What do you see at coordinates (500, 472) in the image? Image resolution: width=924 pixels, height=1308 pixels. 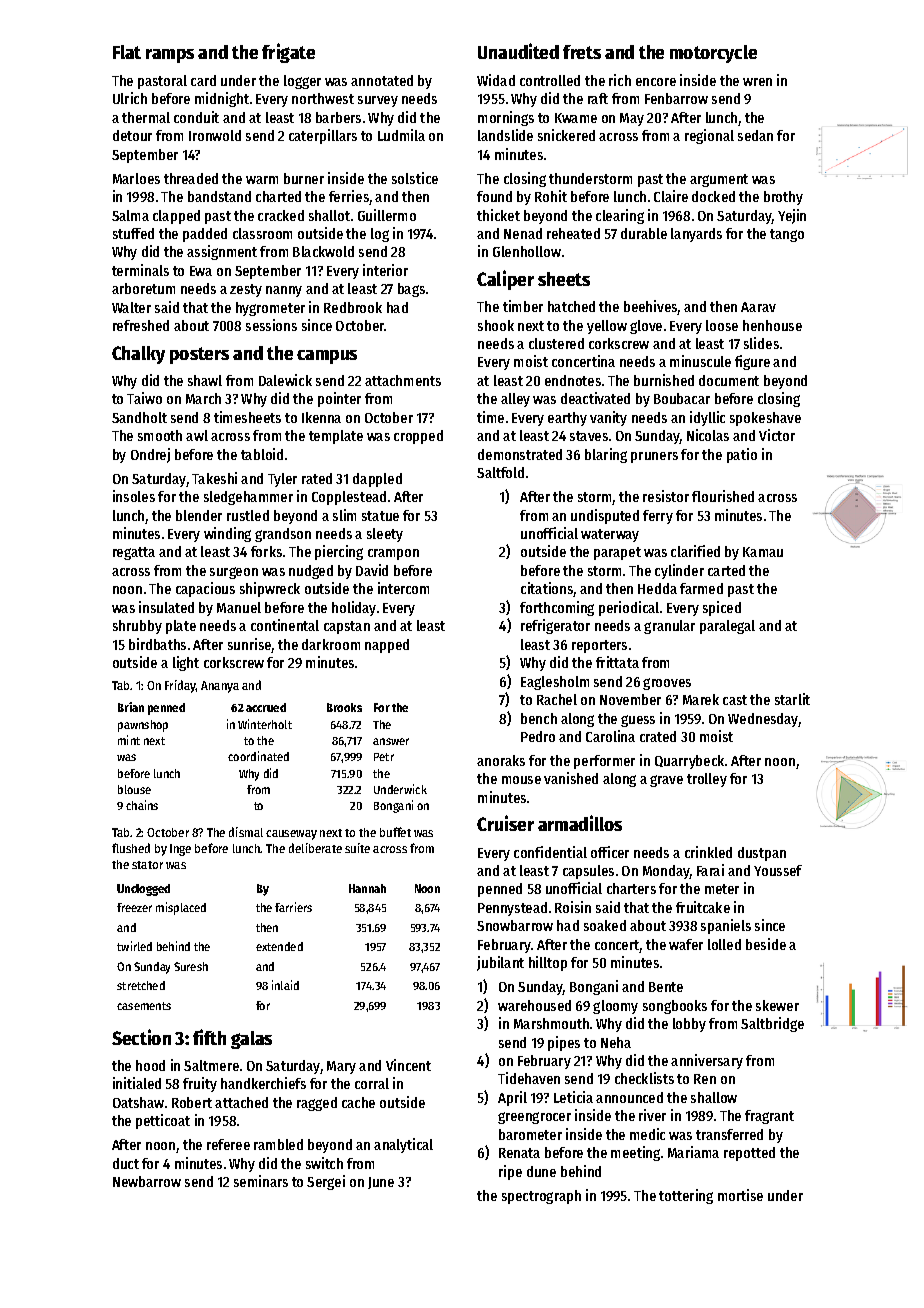 I see `Saltfold` at bounding box center [500, 472].
